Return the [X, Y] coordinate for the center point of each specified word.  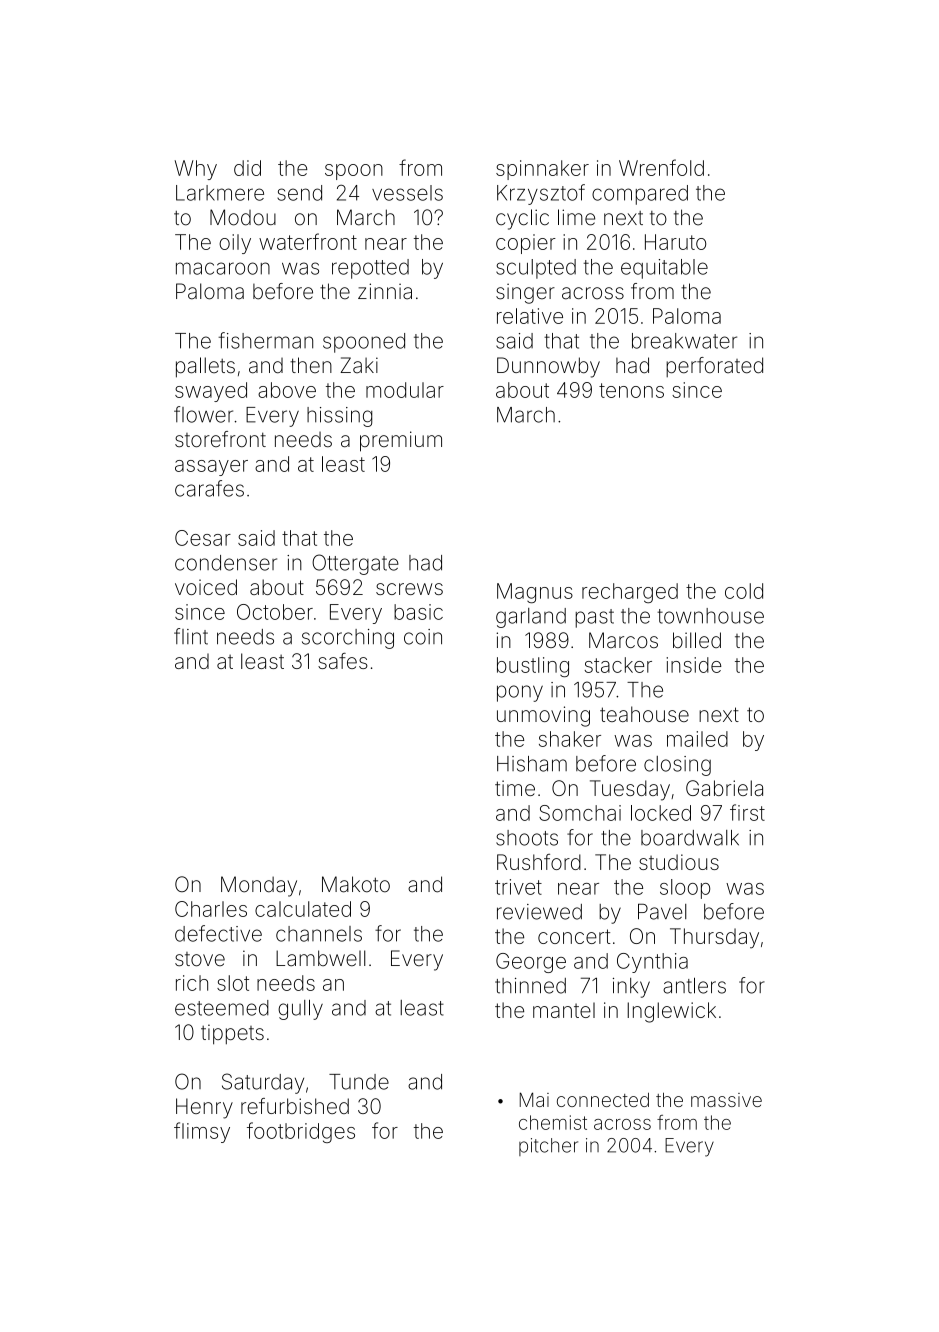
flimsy [202, 1132]
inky [631, 988]
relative [530, 316]
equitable [664, 269]
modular [405, 390]
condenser [226, 563]
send [299, 193]
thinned [530, 986]
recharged [630, 593]
